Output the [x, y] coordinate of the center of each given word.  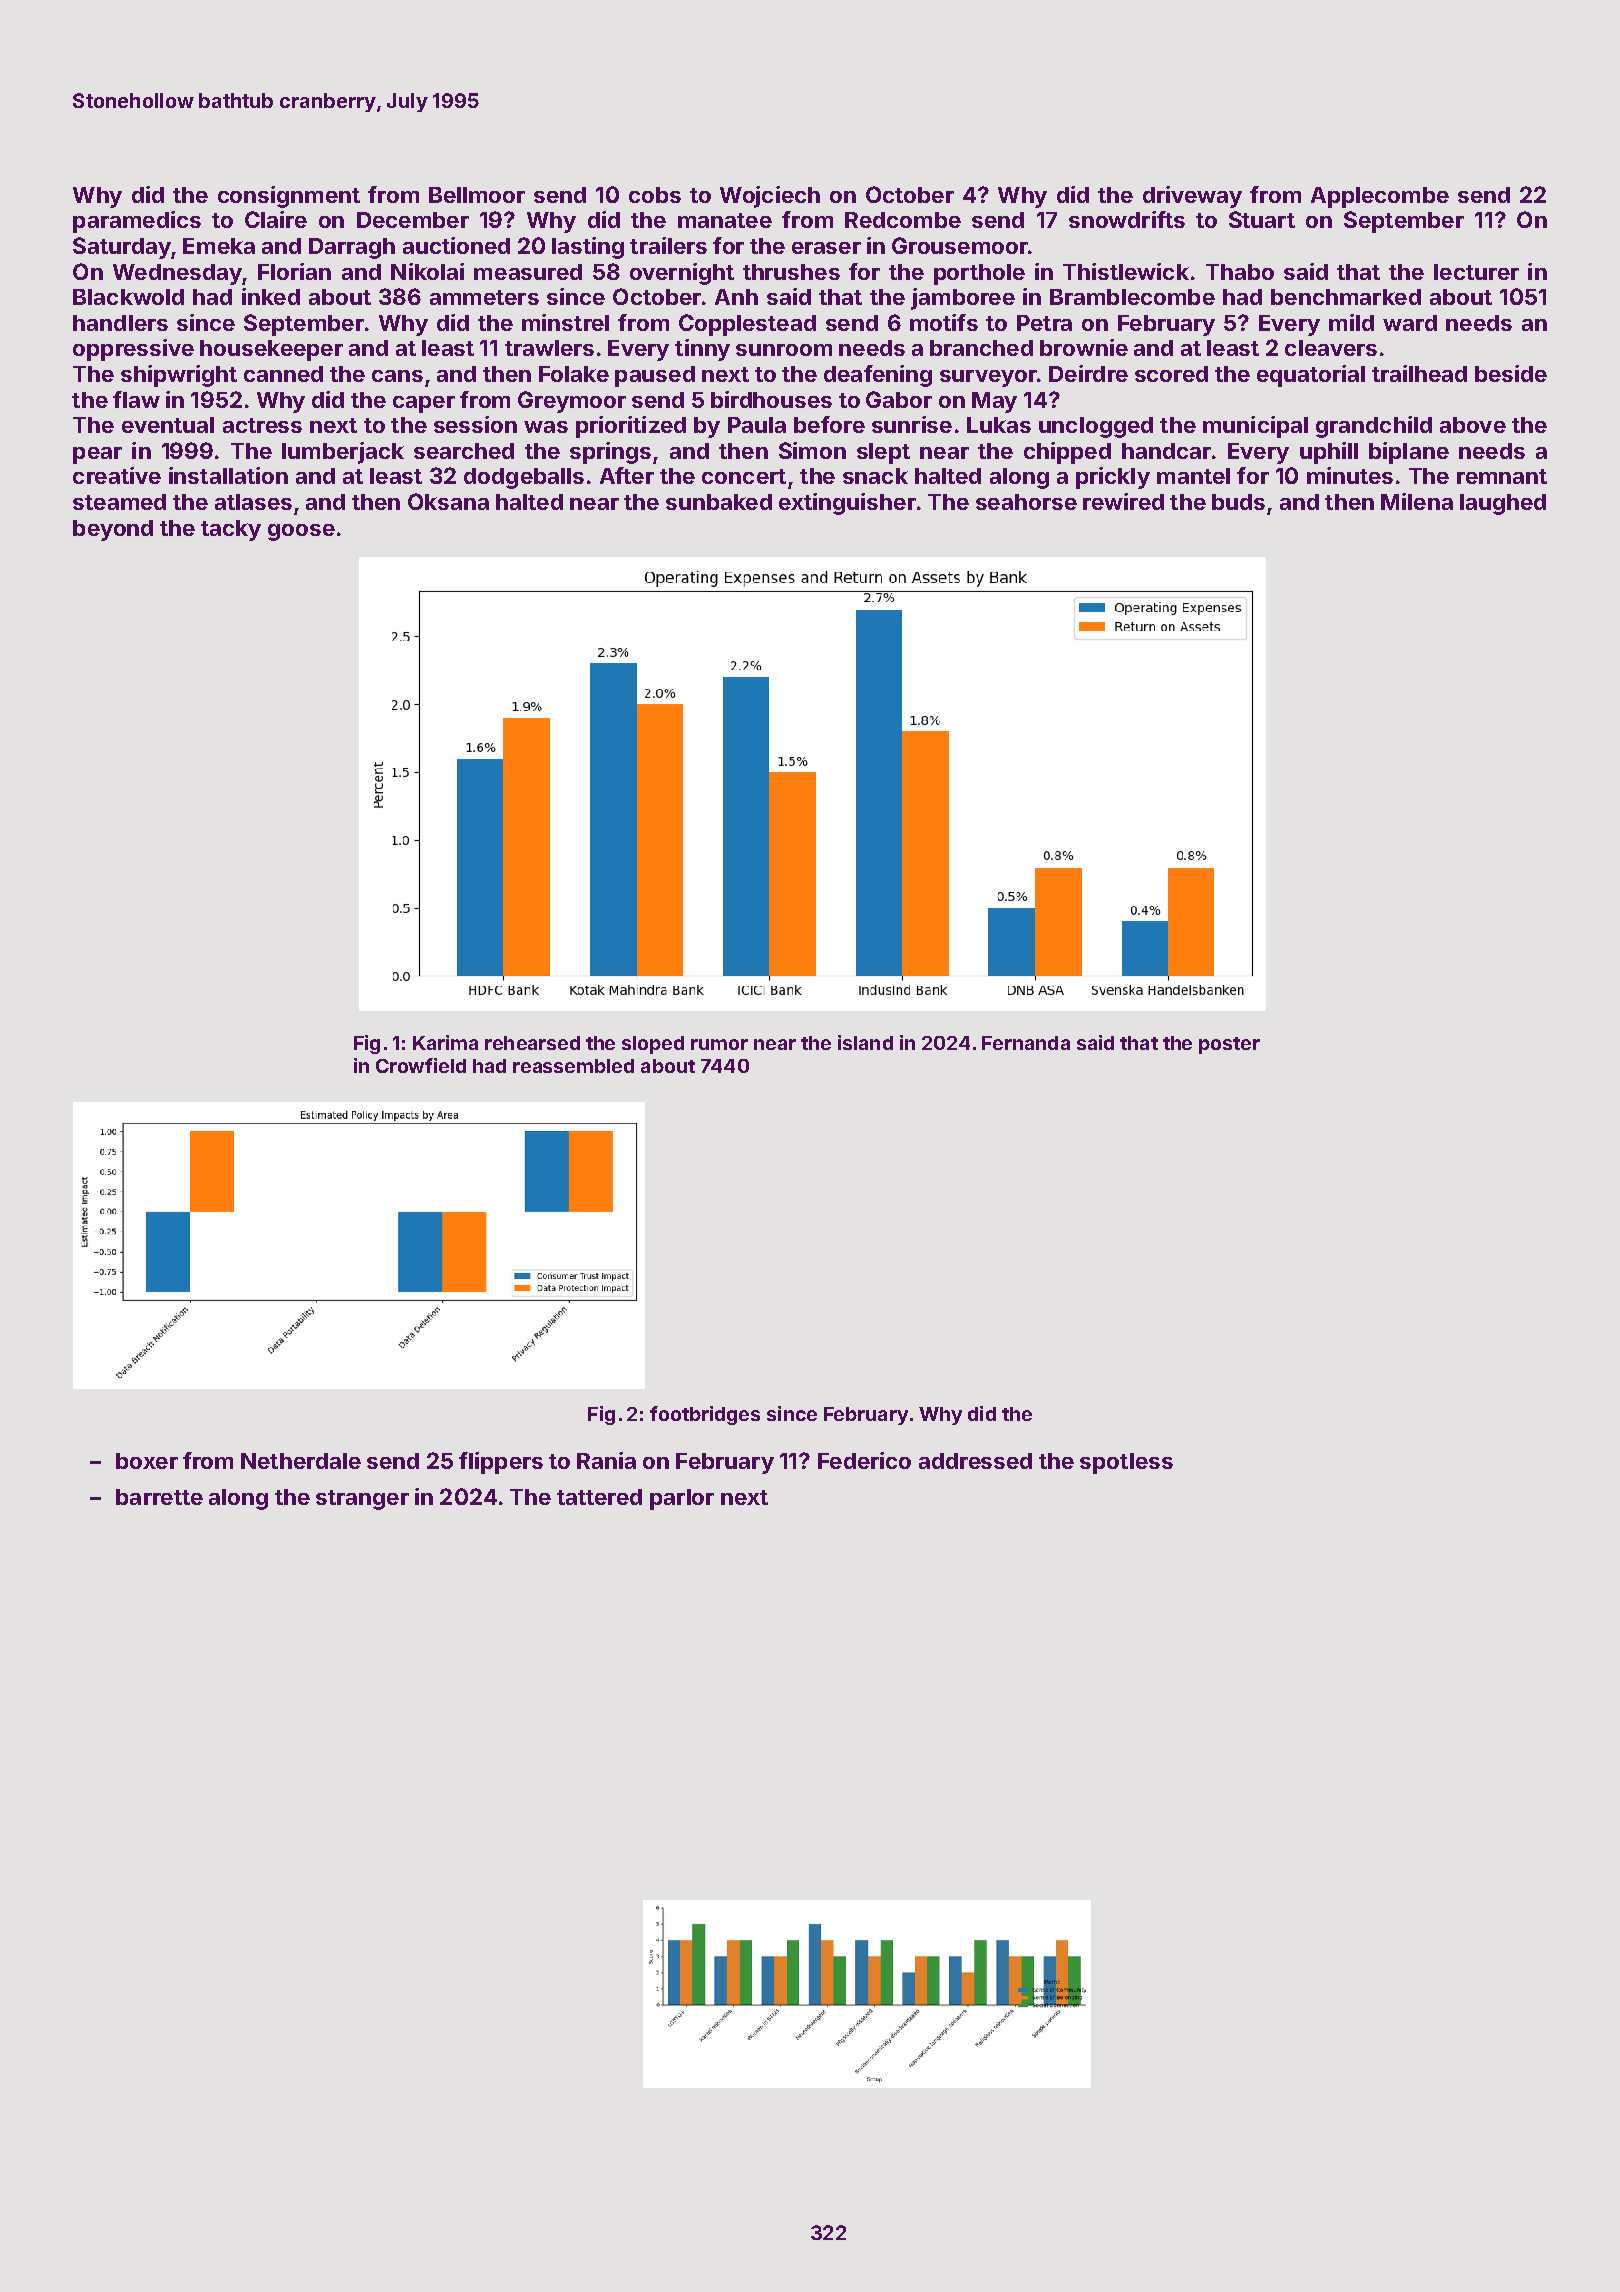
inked [271, 296]
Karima [445, 1042]
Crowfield [421, 1065]
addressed [975, 1461]
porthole [979, 274]
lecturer [1476, 272]
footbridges [705, 1415]
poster [1229, 1045]
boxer [147, 1461]
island [865, 1042]
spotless [1126, 1463]
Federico [864, 1460]
